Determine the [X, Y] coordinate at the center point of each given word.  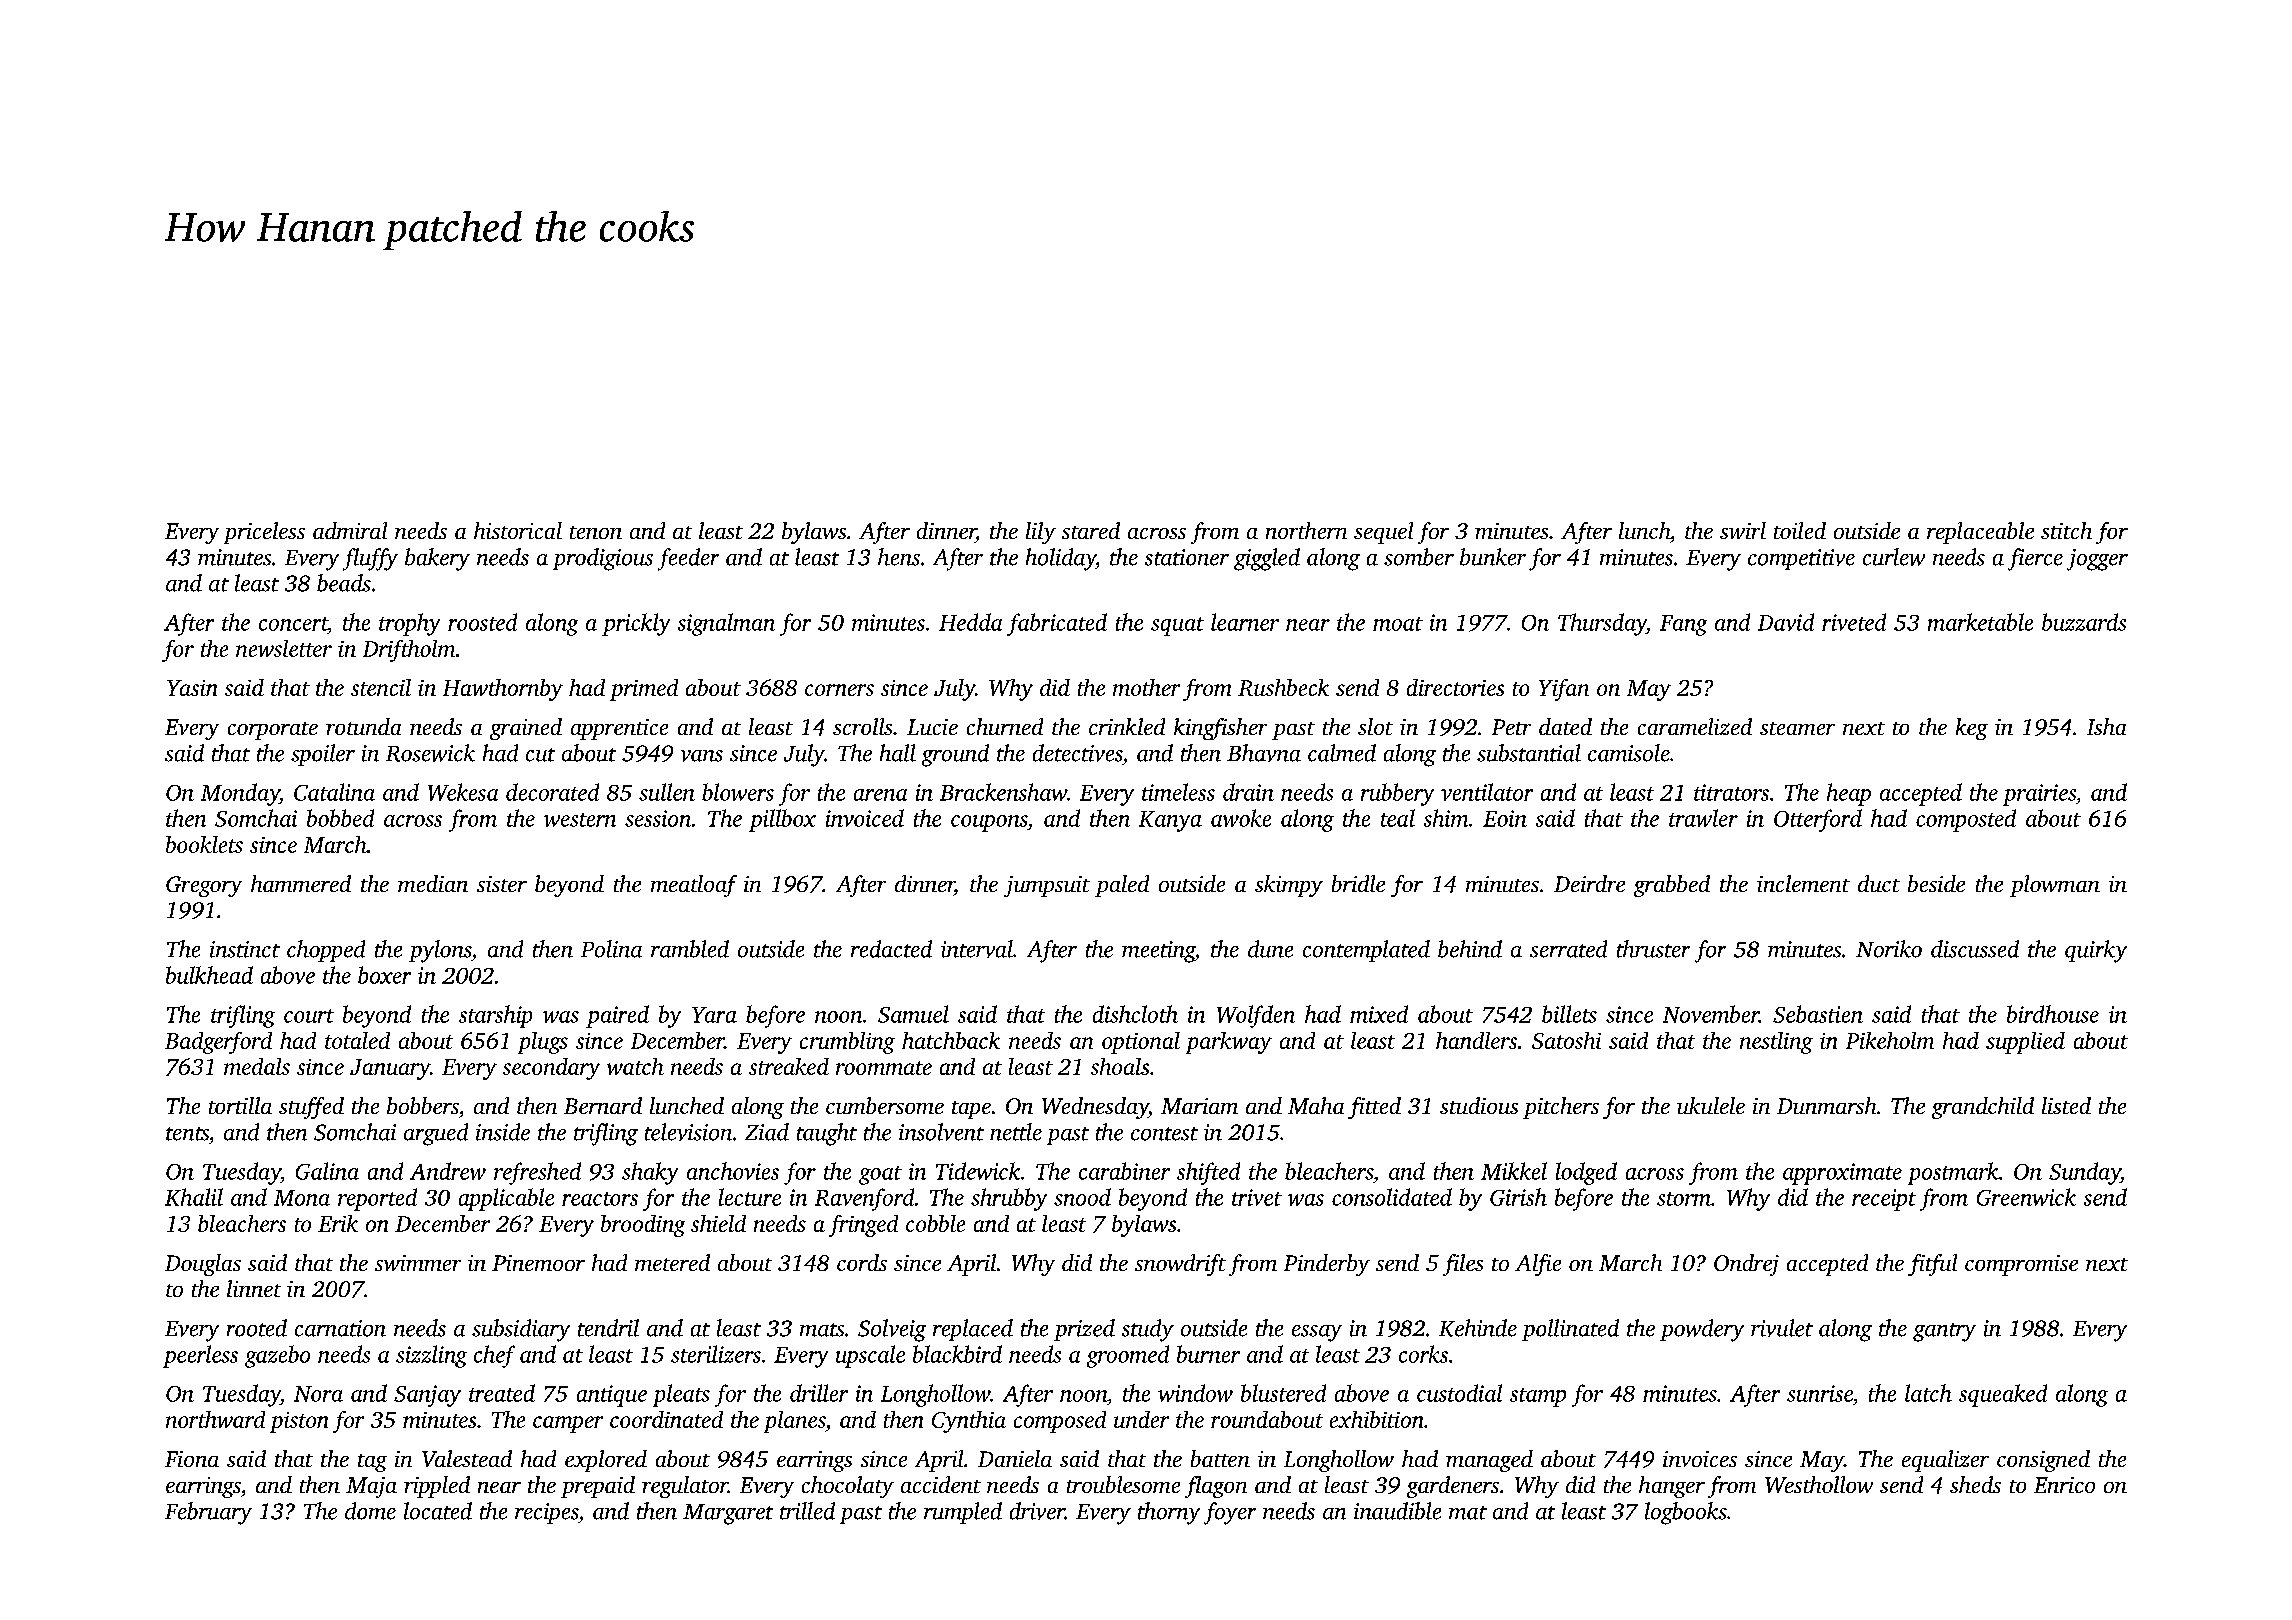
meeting [1158, 952]
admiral [350, 530]
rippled [437, 1487]
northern [1306, 530]
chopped [326, 951]
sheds [1975, 1484]
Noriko [1889, 949]
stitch [2066, 530]
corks [1423, 1354]
